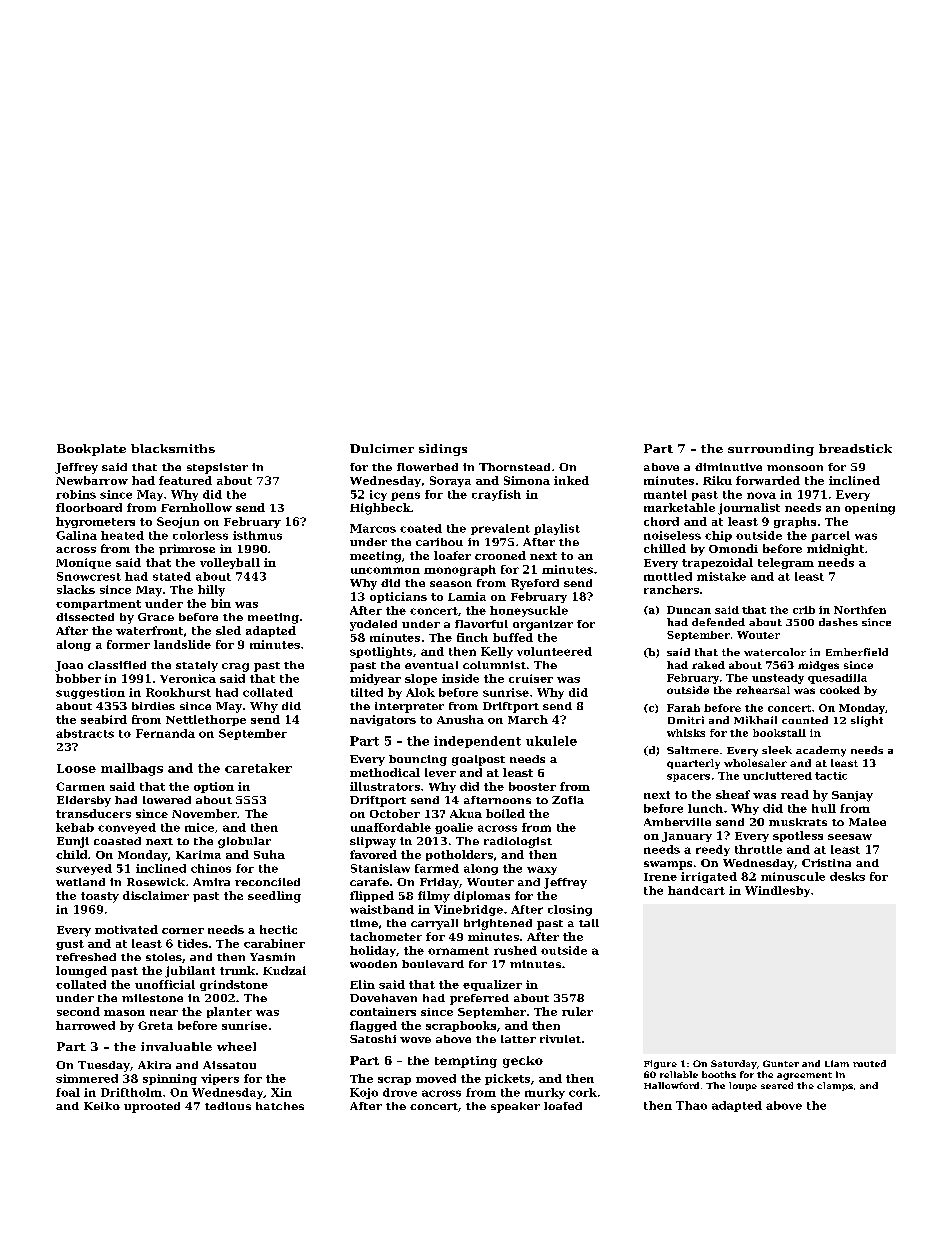 Image resolution: width=952 pixels, height=1233 pixels. What do you see at coordinates (85, 1025) in the screenshot?
I see `harrowed` at bounding box center [85, 1025].
